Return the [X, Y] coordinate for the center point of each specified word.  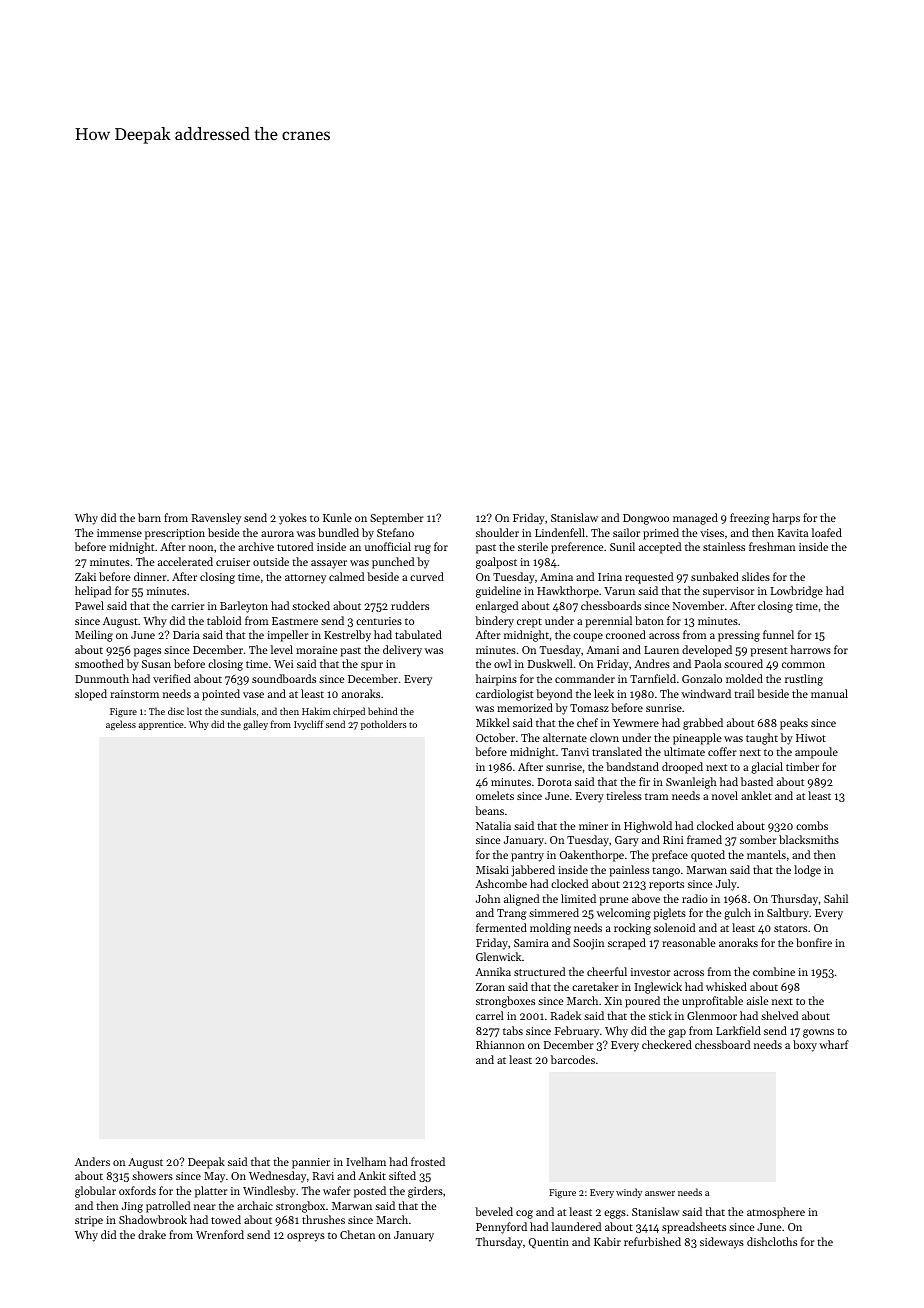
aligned [521, 900]
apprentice [161, 725]
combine [774, 971]
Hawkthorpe [568, 592]
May [214, 1177]
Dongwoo [646, 519]
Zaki [85, 576]
